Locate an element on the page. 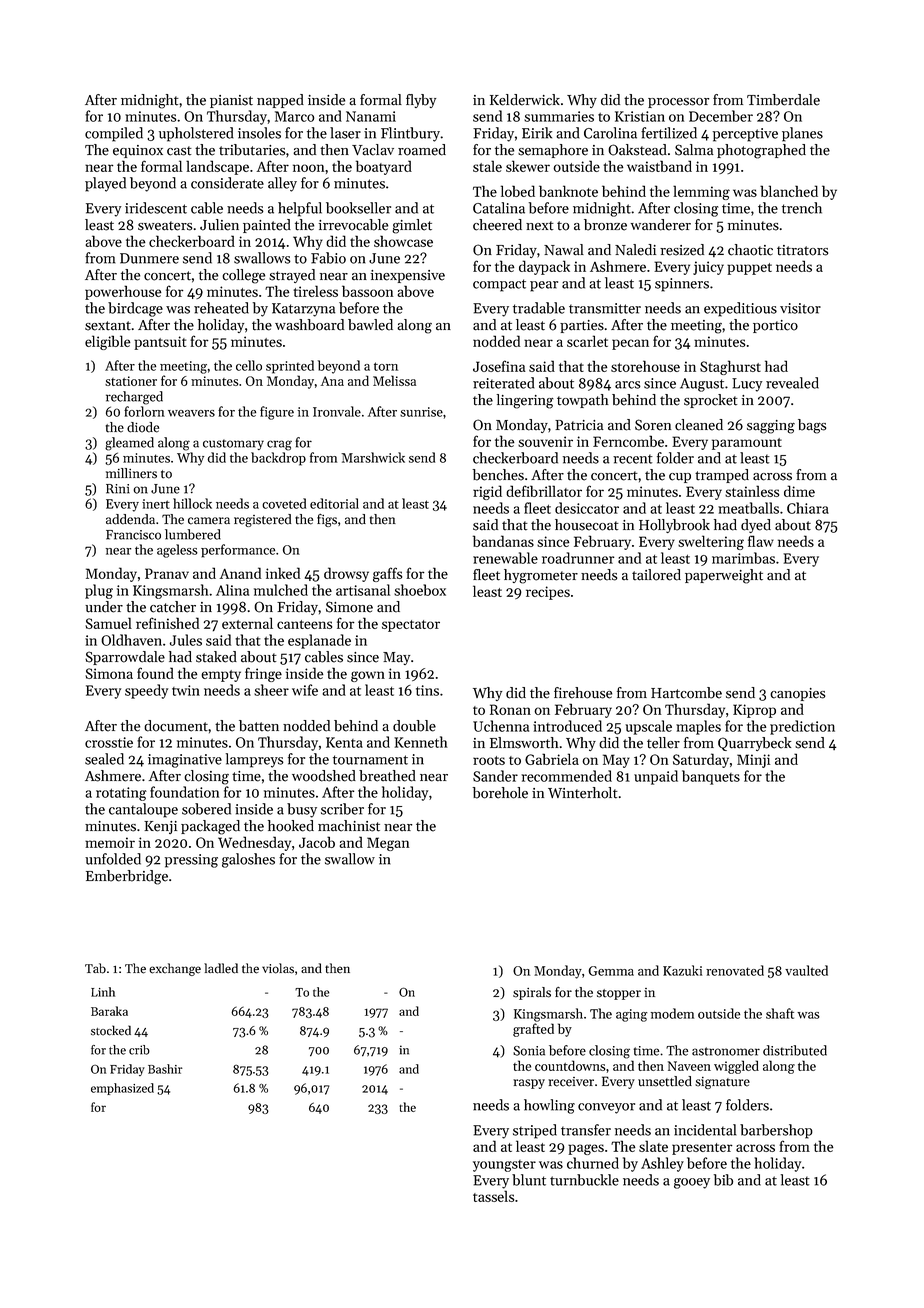 This image has height=1308, width=924. shoebox is located at coordinates (420, 590).
